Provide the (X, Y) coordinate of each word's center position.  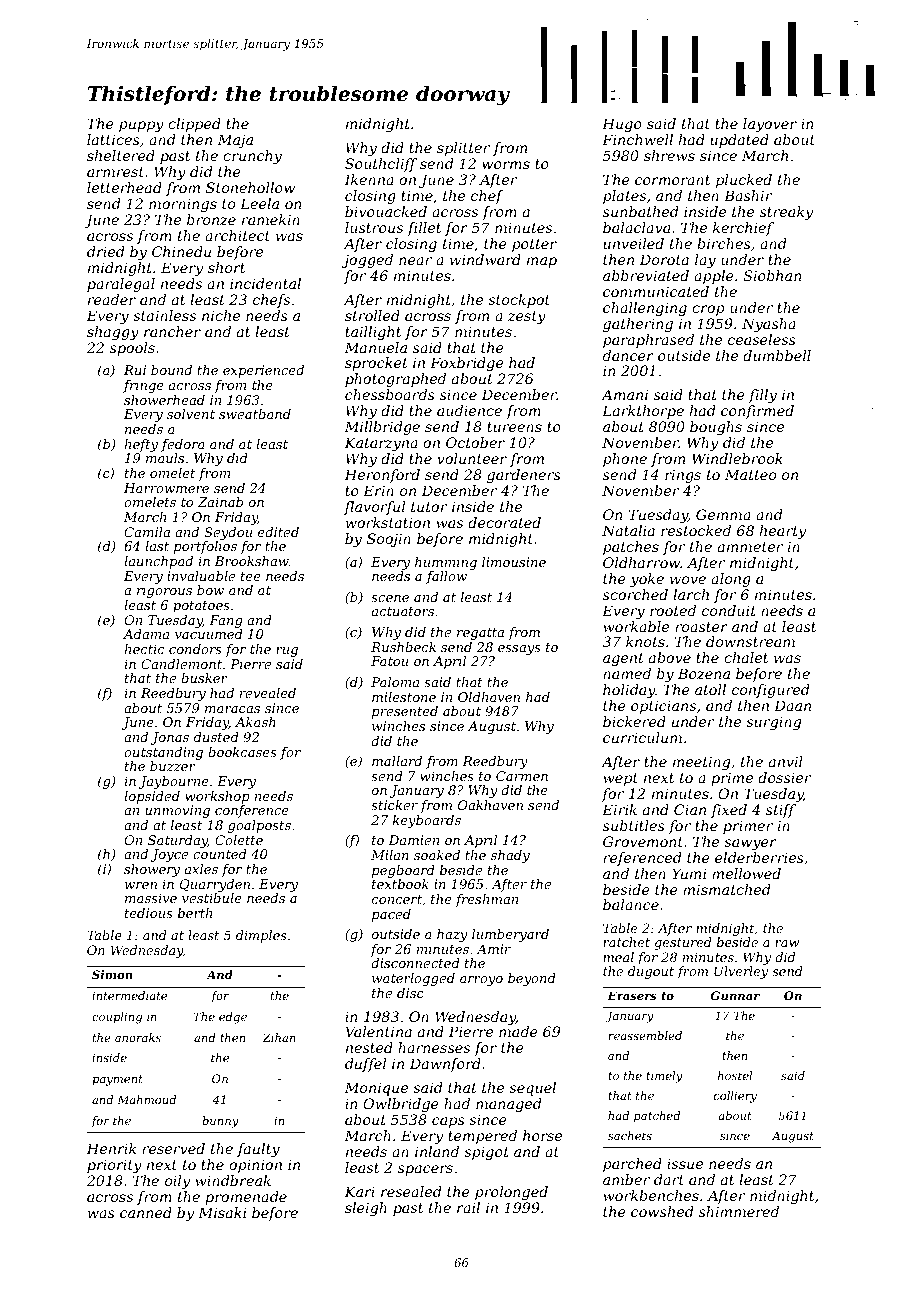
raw (787, 943)
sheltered (121, 155)
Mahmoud (146, 1099)
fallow (446, 577)
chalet (746, 657)
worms (506, 165)
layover (770, 125)
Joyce (169, 855)
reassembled (645, 1035)
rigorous (164, 591)
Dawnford (445, 1065)
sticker (394, 805)
